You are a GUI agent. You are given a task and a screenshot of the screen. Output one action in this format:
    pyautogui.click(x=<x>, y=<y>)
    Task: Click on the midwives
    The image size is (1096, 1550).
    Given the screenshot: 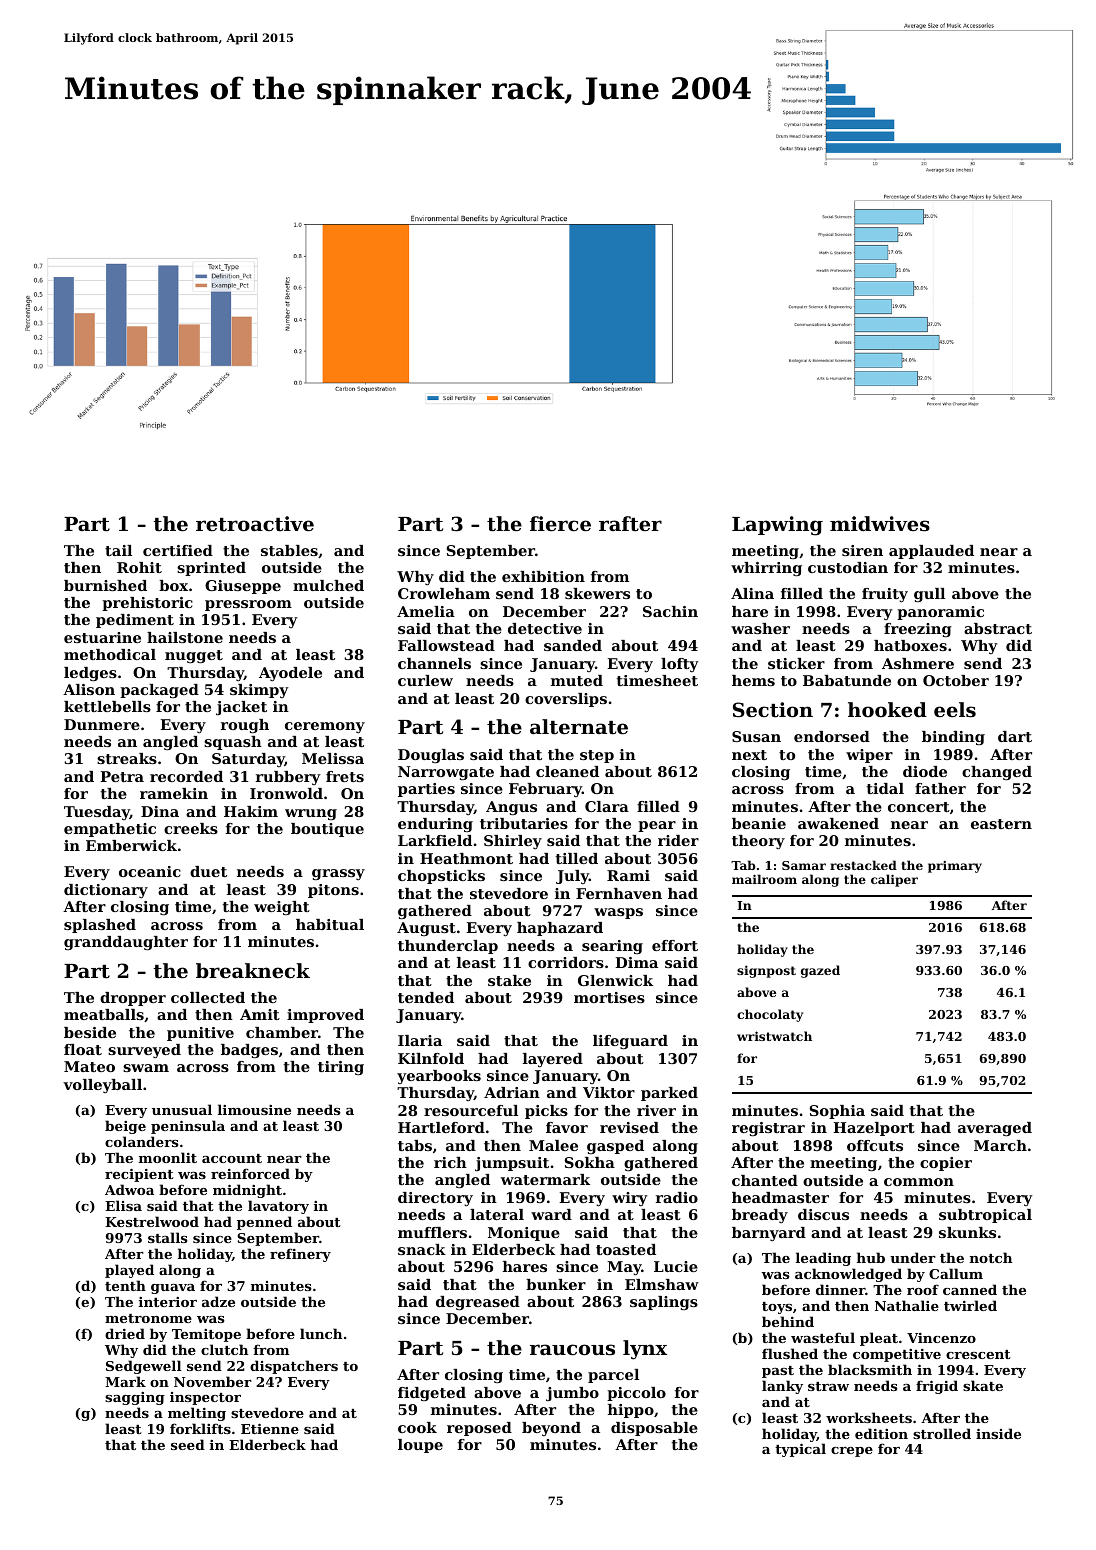 What is the action you would take?
    pyautogui.click(x=880, y=524)
